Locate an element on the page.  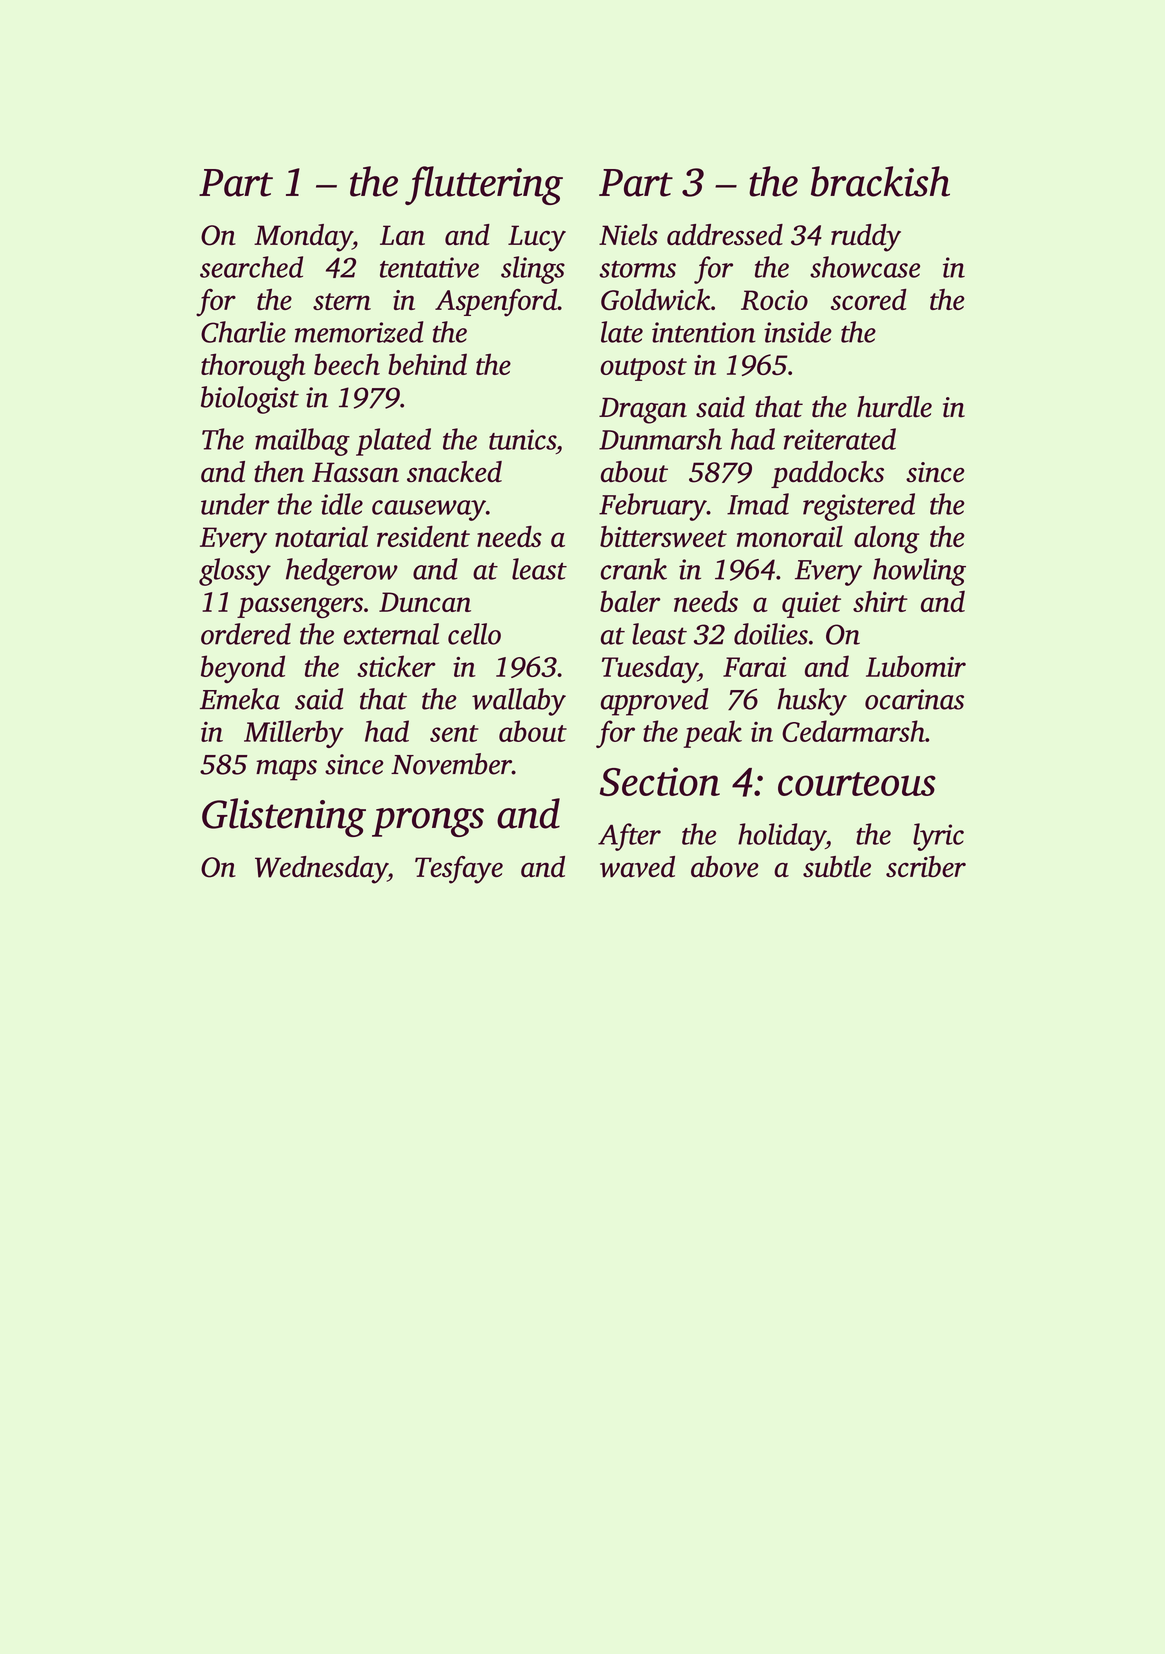
fluttering is located at coordinates (484, 185).
